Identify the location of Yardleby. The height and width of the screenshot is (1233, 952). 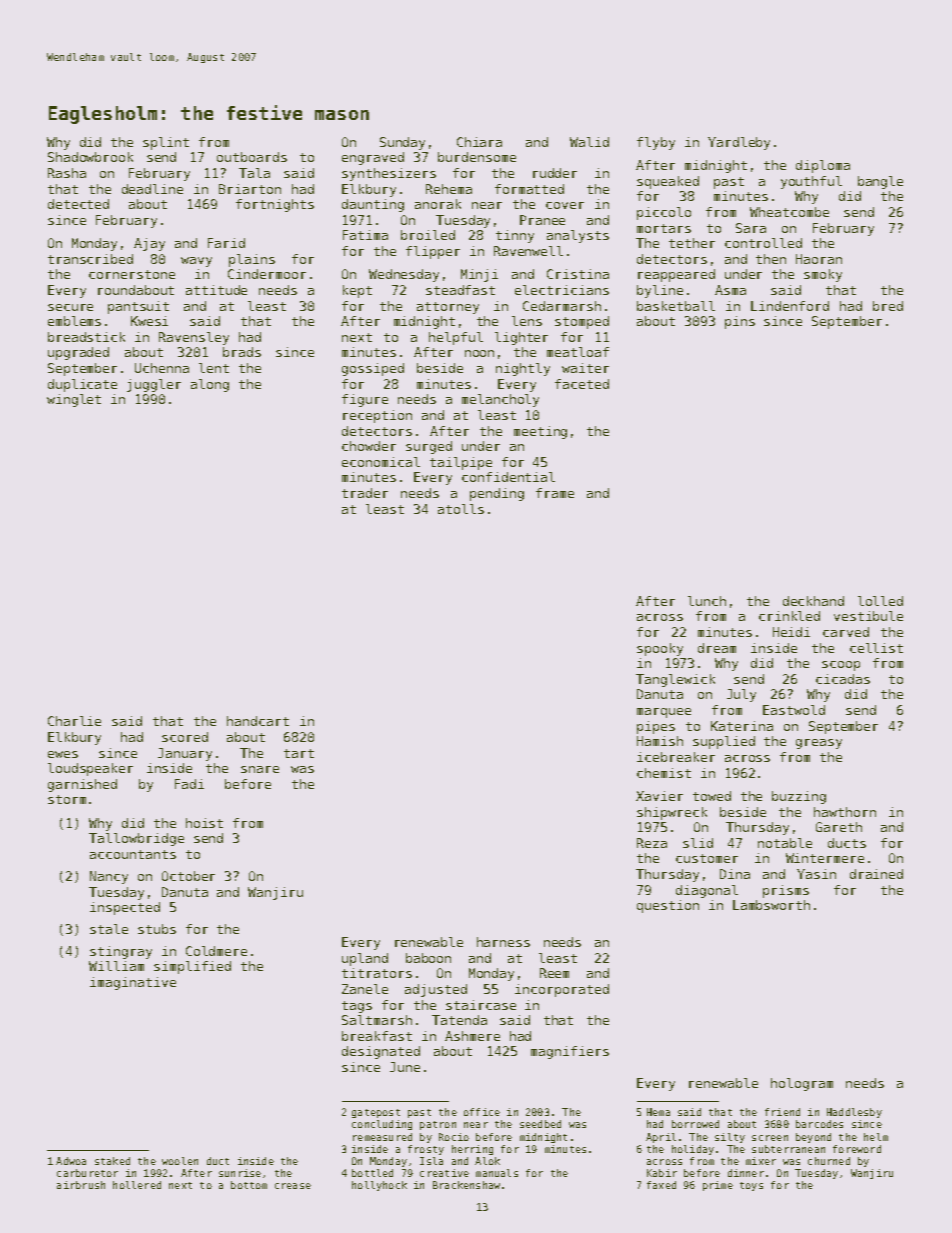
(739, 143).
